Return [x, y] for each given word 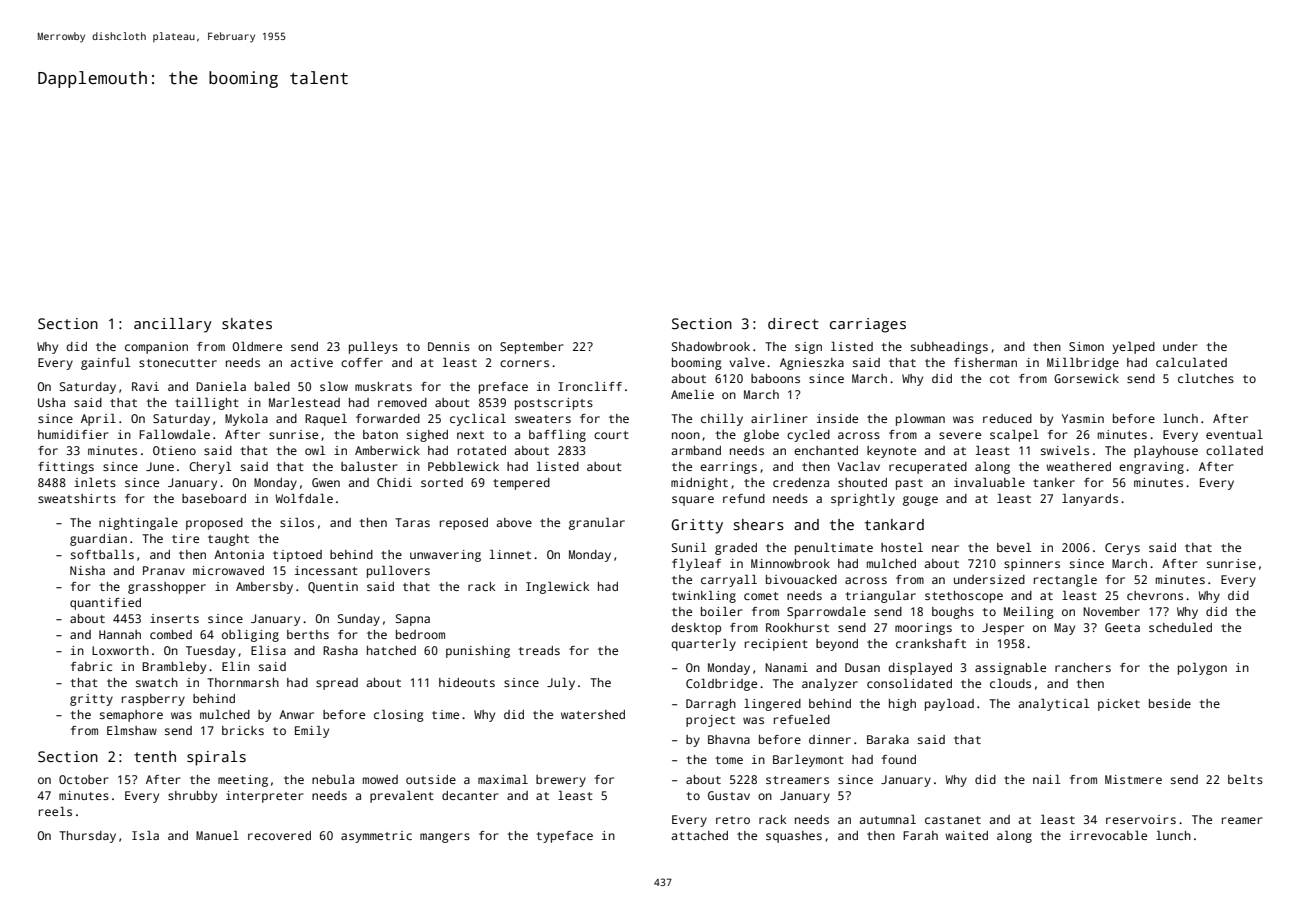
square [693, 501]
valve [747, 362]
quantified [105, 604]
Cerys [1122, 549]
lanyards [1090, 500]
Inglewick [557, 588]
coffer [362, 362]
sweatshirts [77, 498]
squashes [794, 837]
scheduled [1180, 627]
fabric [91, 666]
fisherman [985, 362]
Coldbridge [721, 685]
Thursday [87, 837]
